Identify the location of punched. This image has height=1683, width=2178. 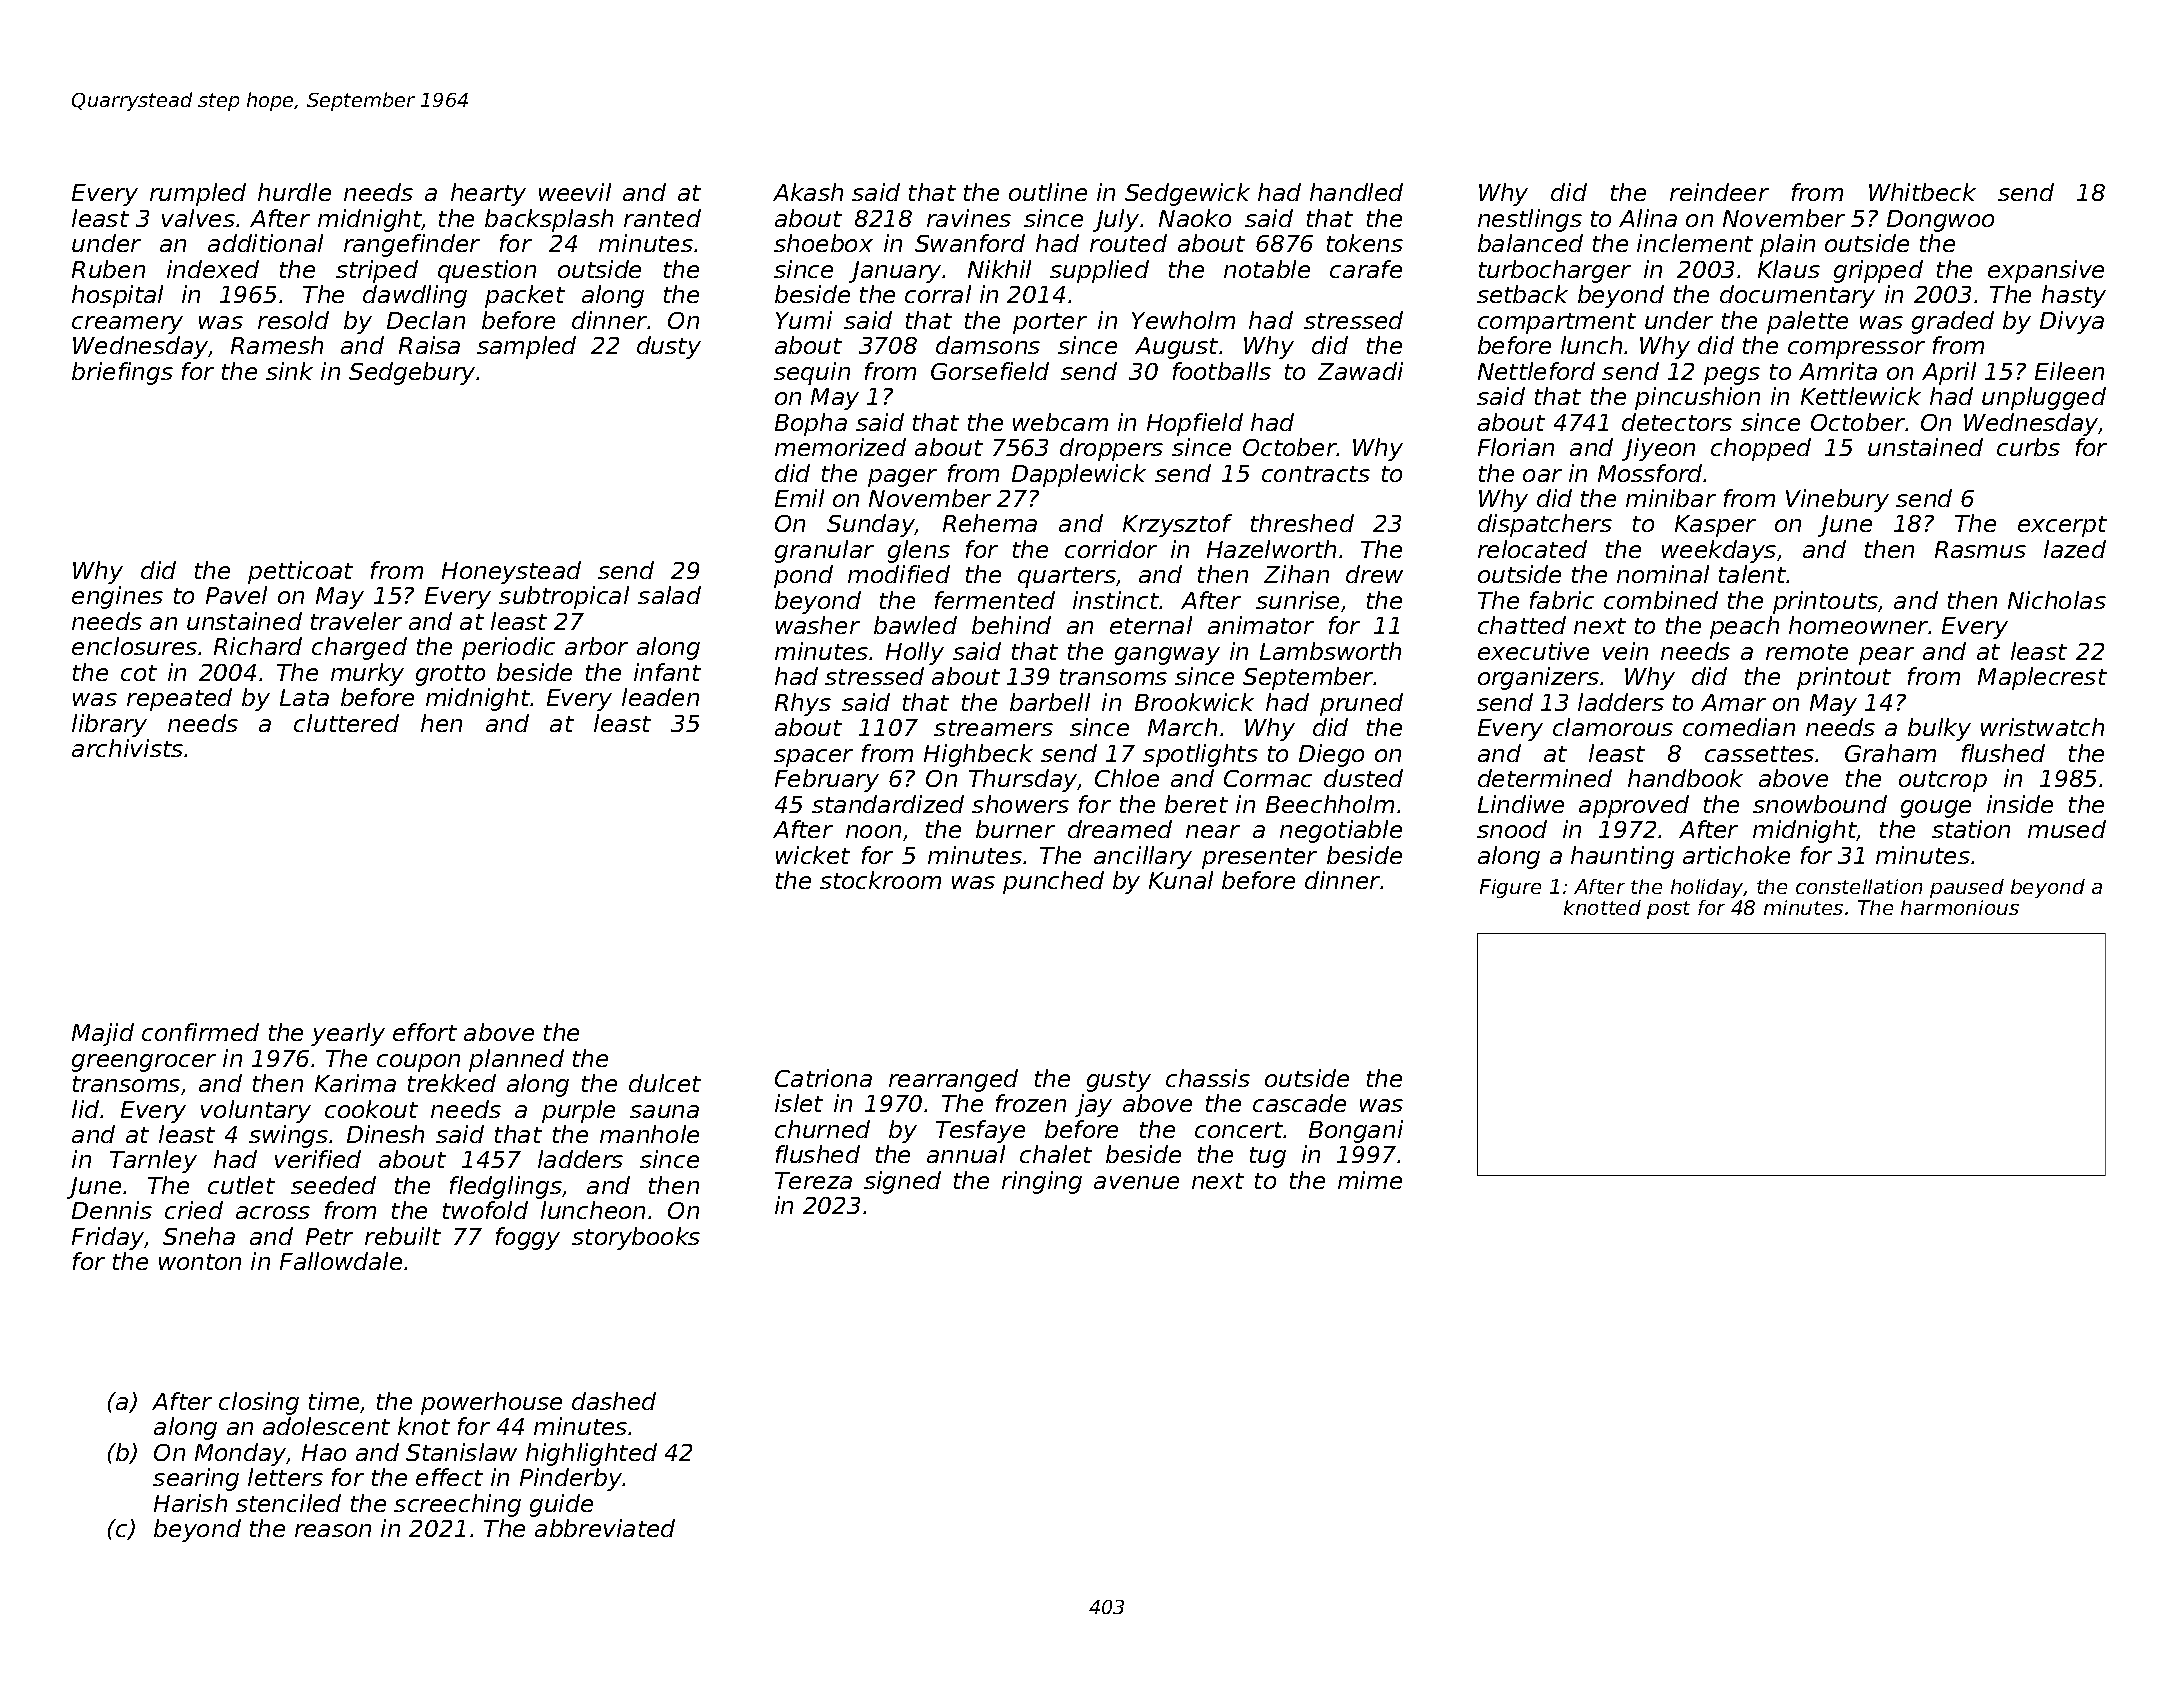
(1053, 882).
